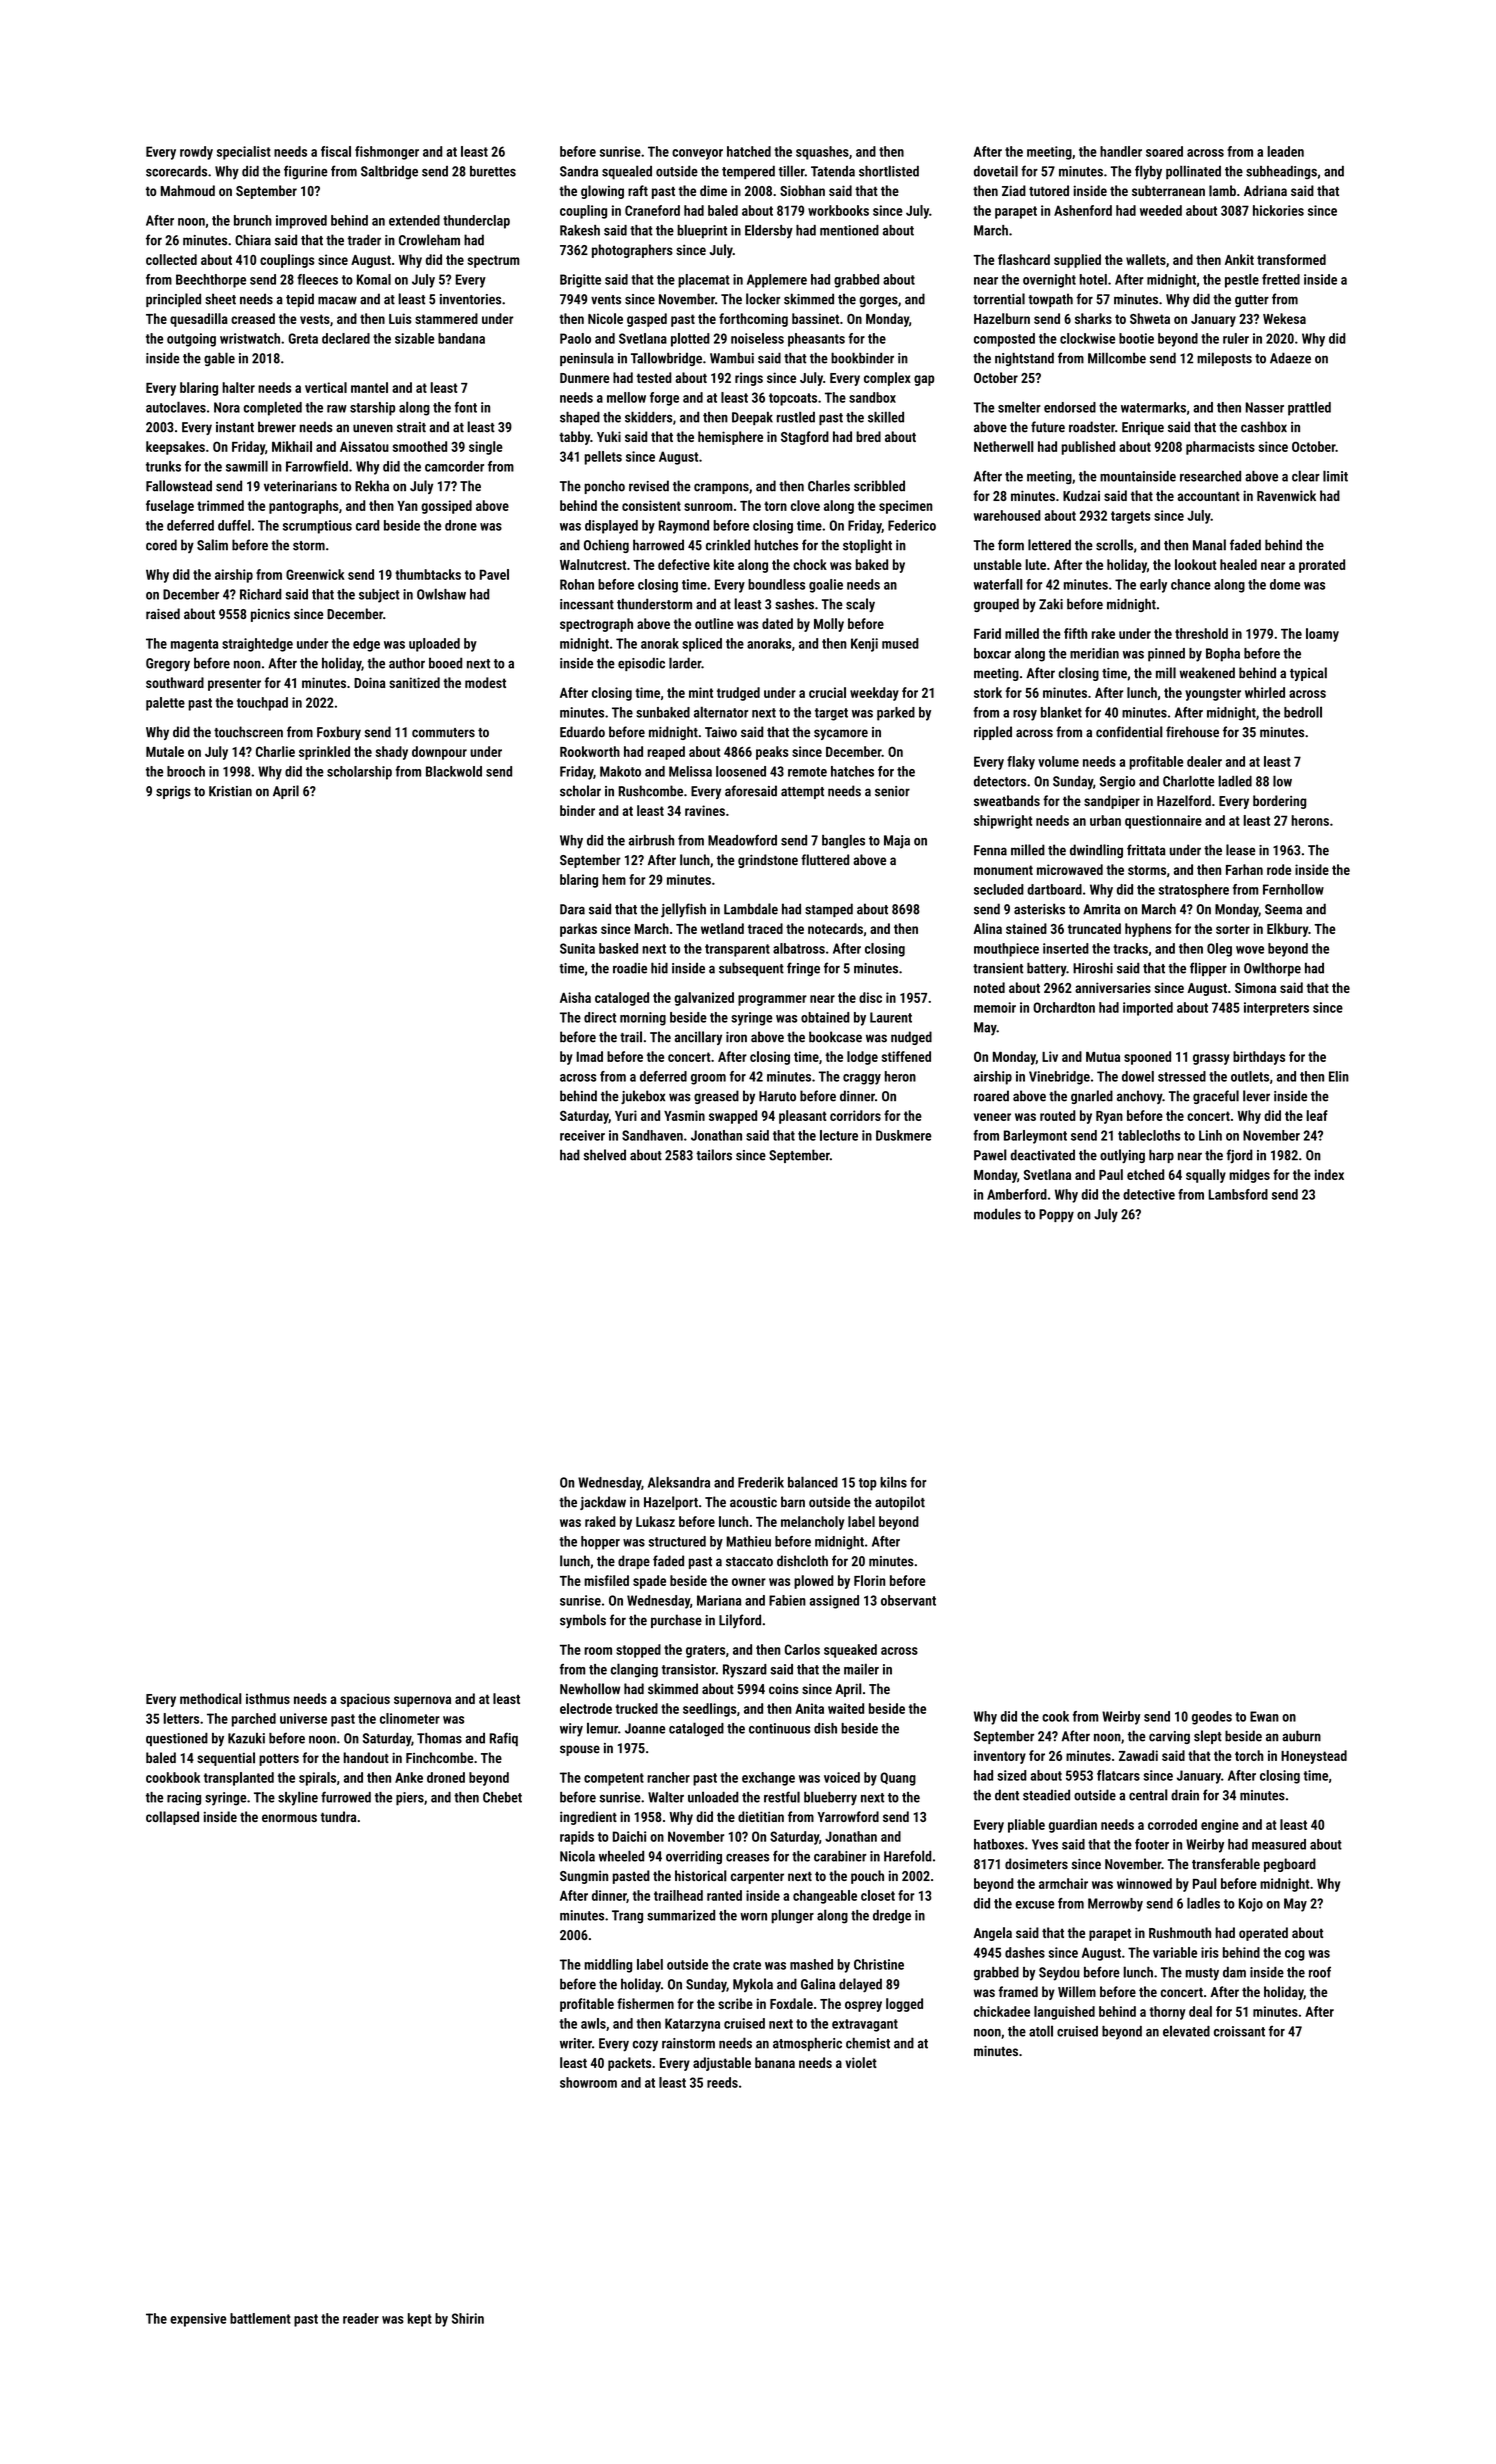 The height and width of the document is (2464, 1496). Describe the element at coordinates (414, 220) in the document. I see `extended` at that location.
